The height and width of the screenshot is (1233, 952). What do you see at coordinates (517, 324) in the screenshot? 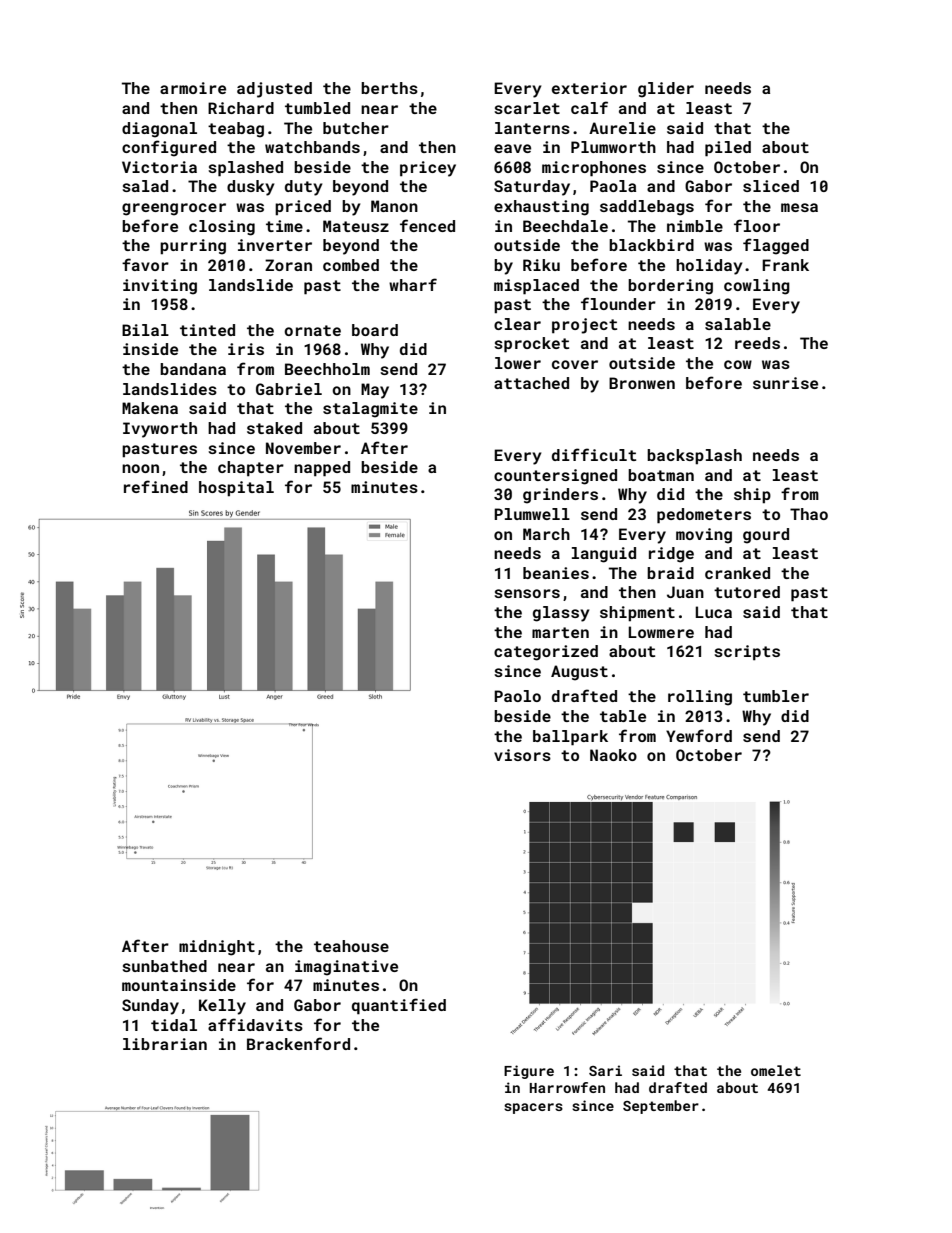
I see `clear` at bounding box center [517, 324].
